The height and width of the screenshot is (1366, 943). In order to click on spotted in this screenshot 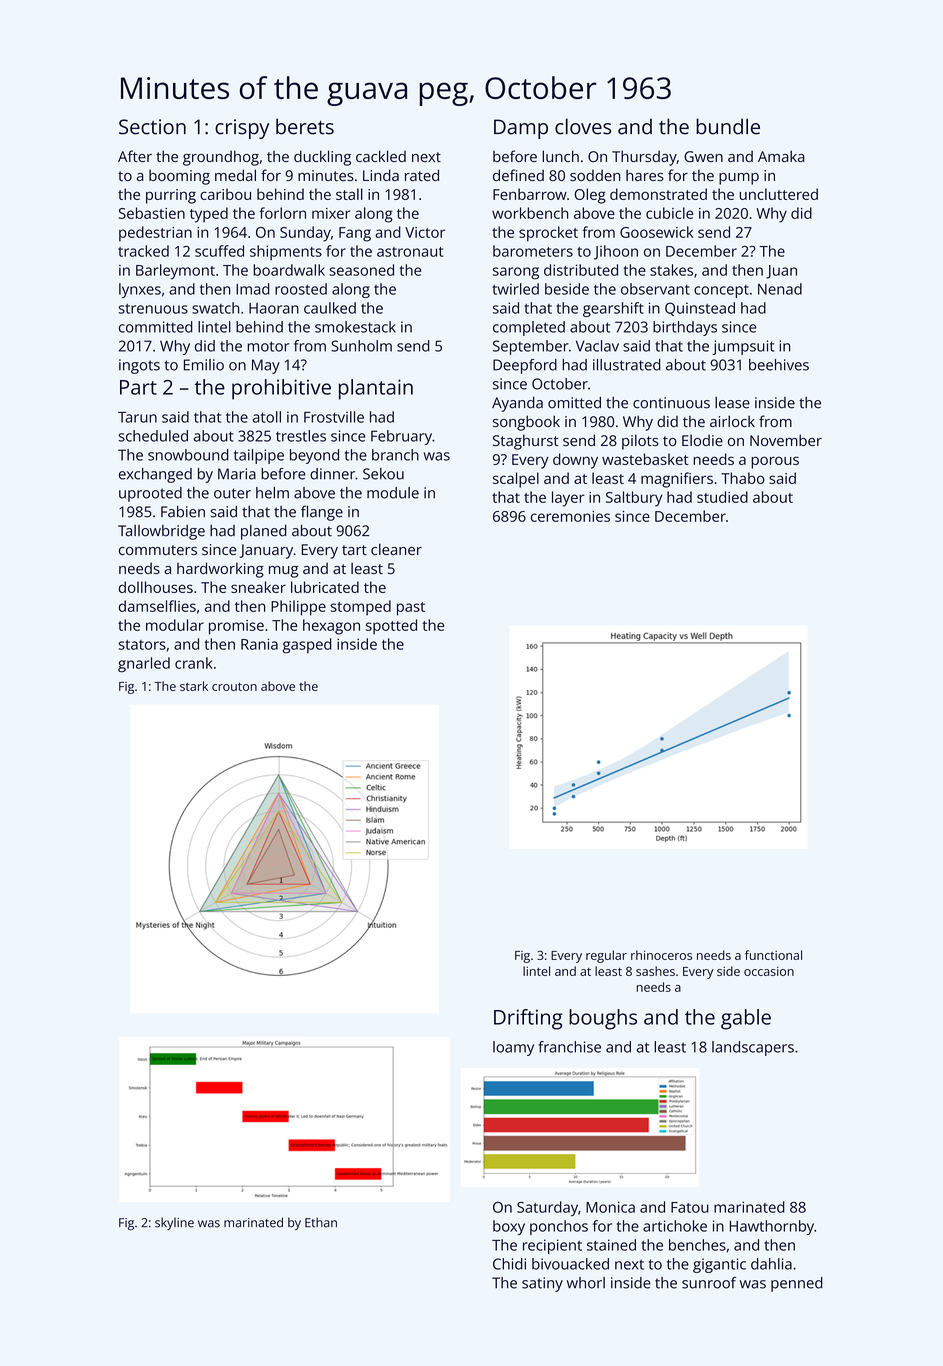, I will do `click(391, 627)`.
